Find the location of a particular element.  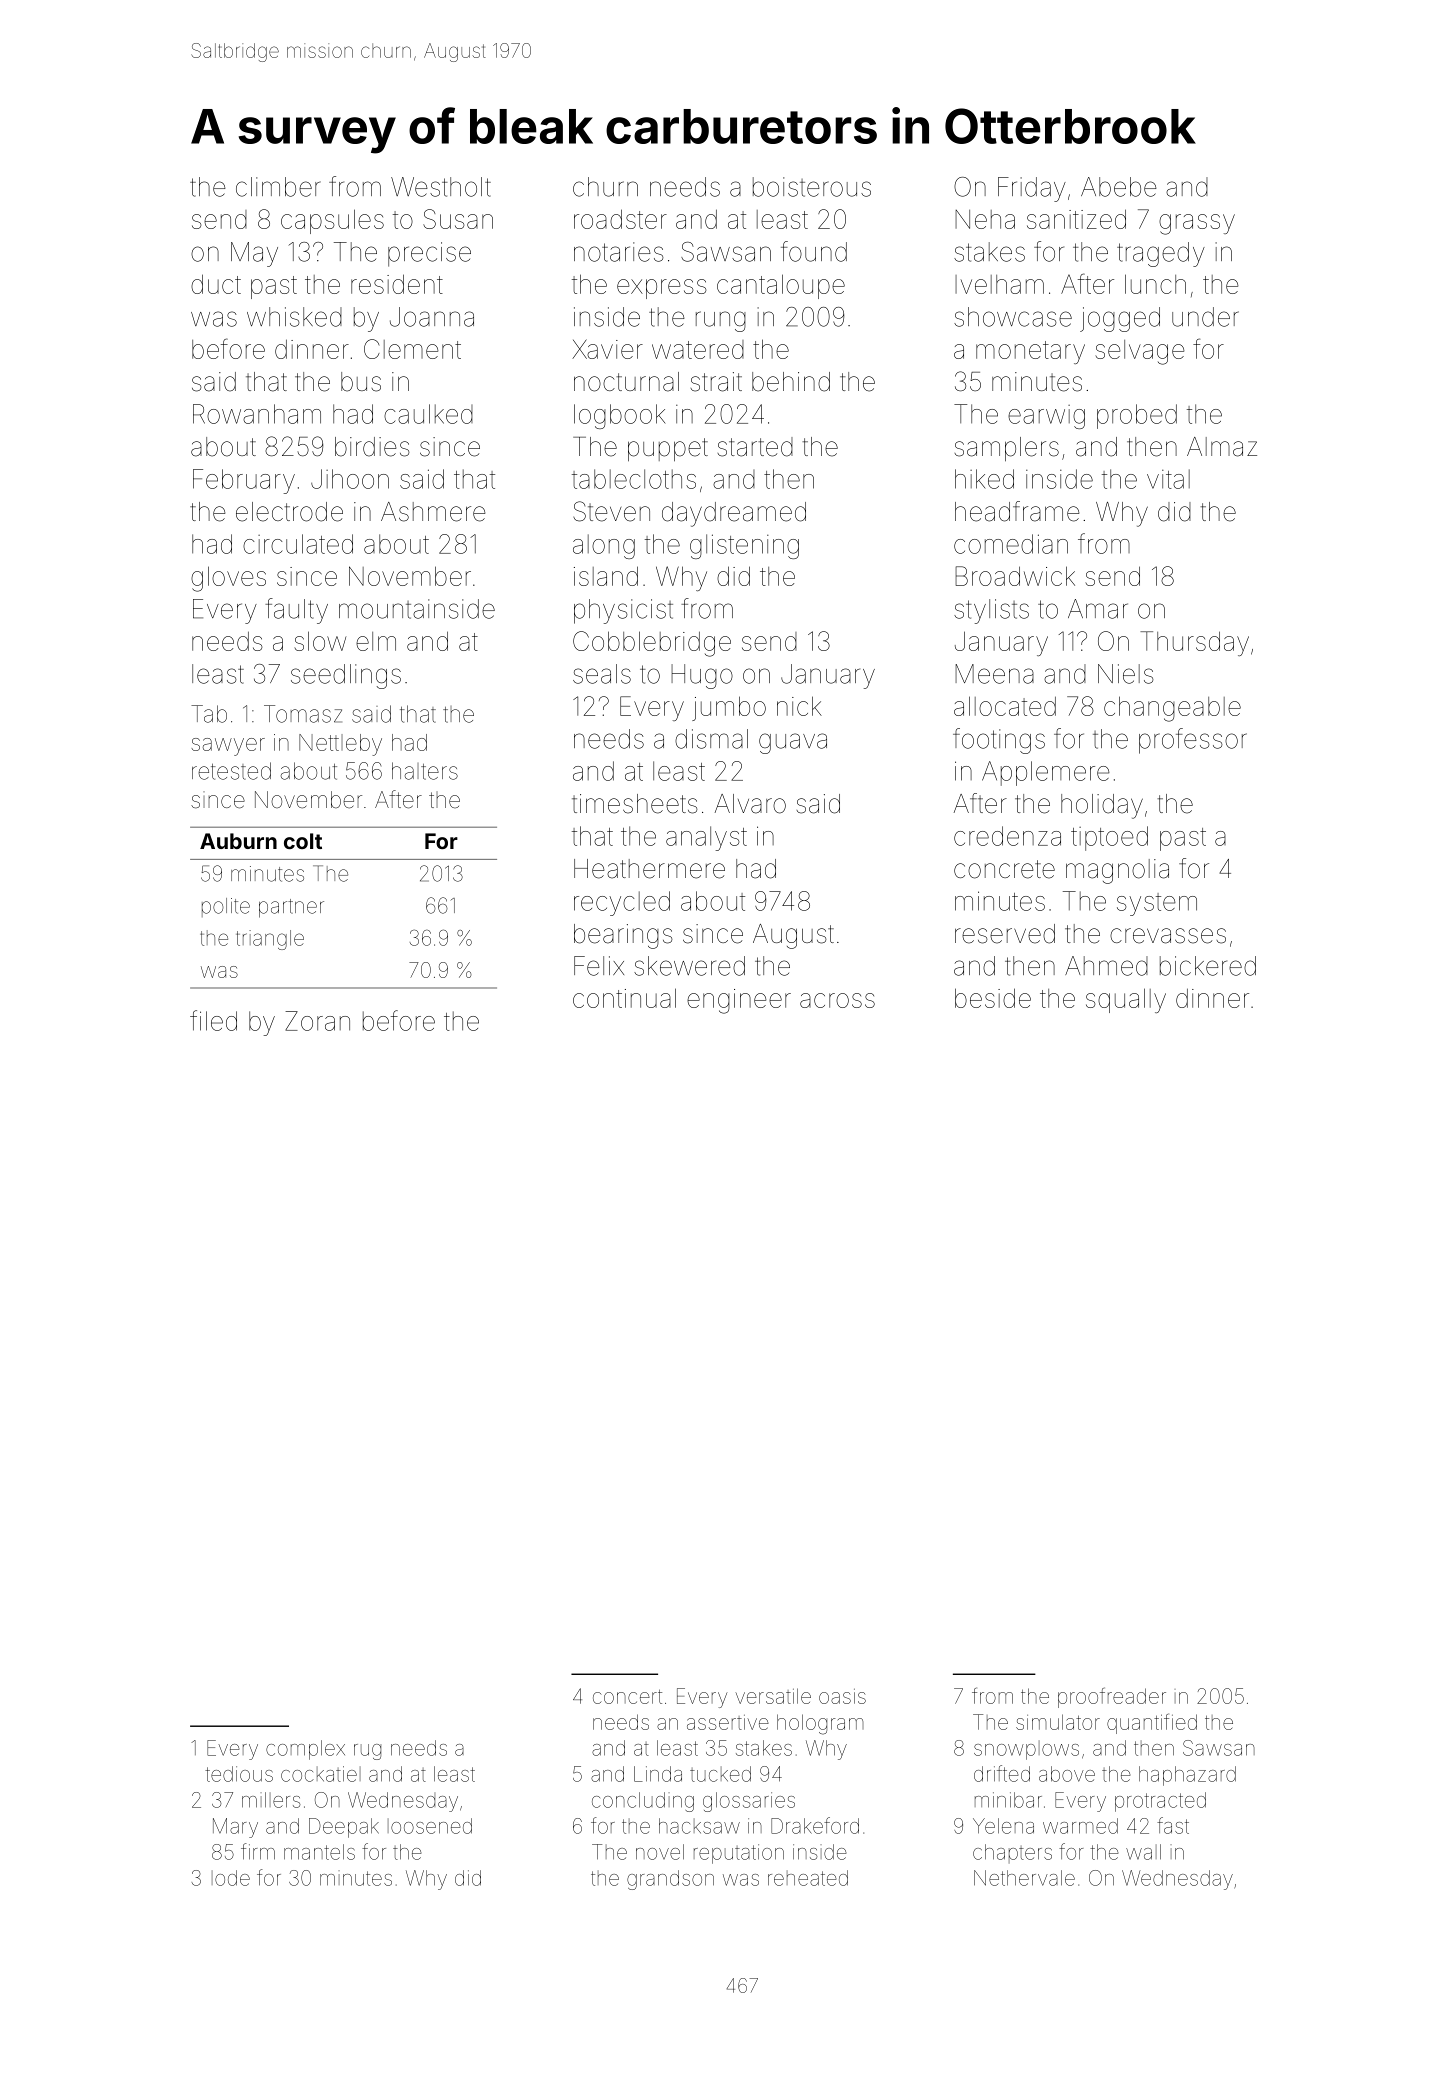

versatile is located at coordinates (773, 1696).
